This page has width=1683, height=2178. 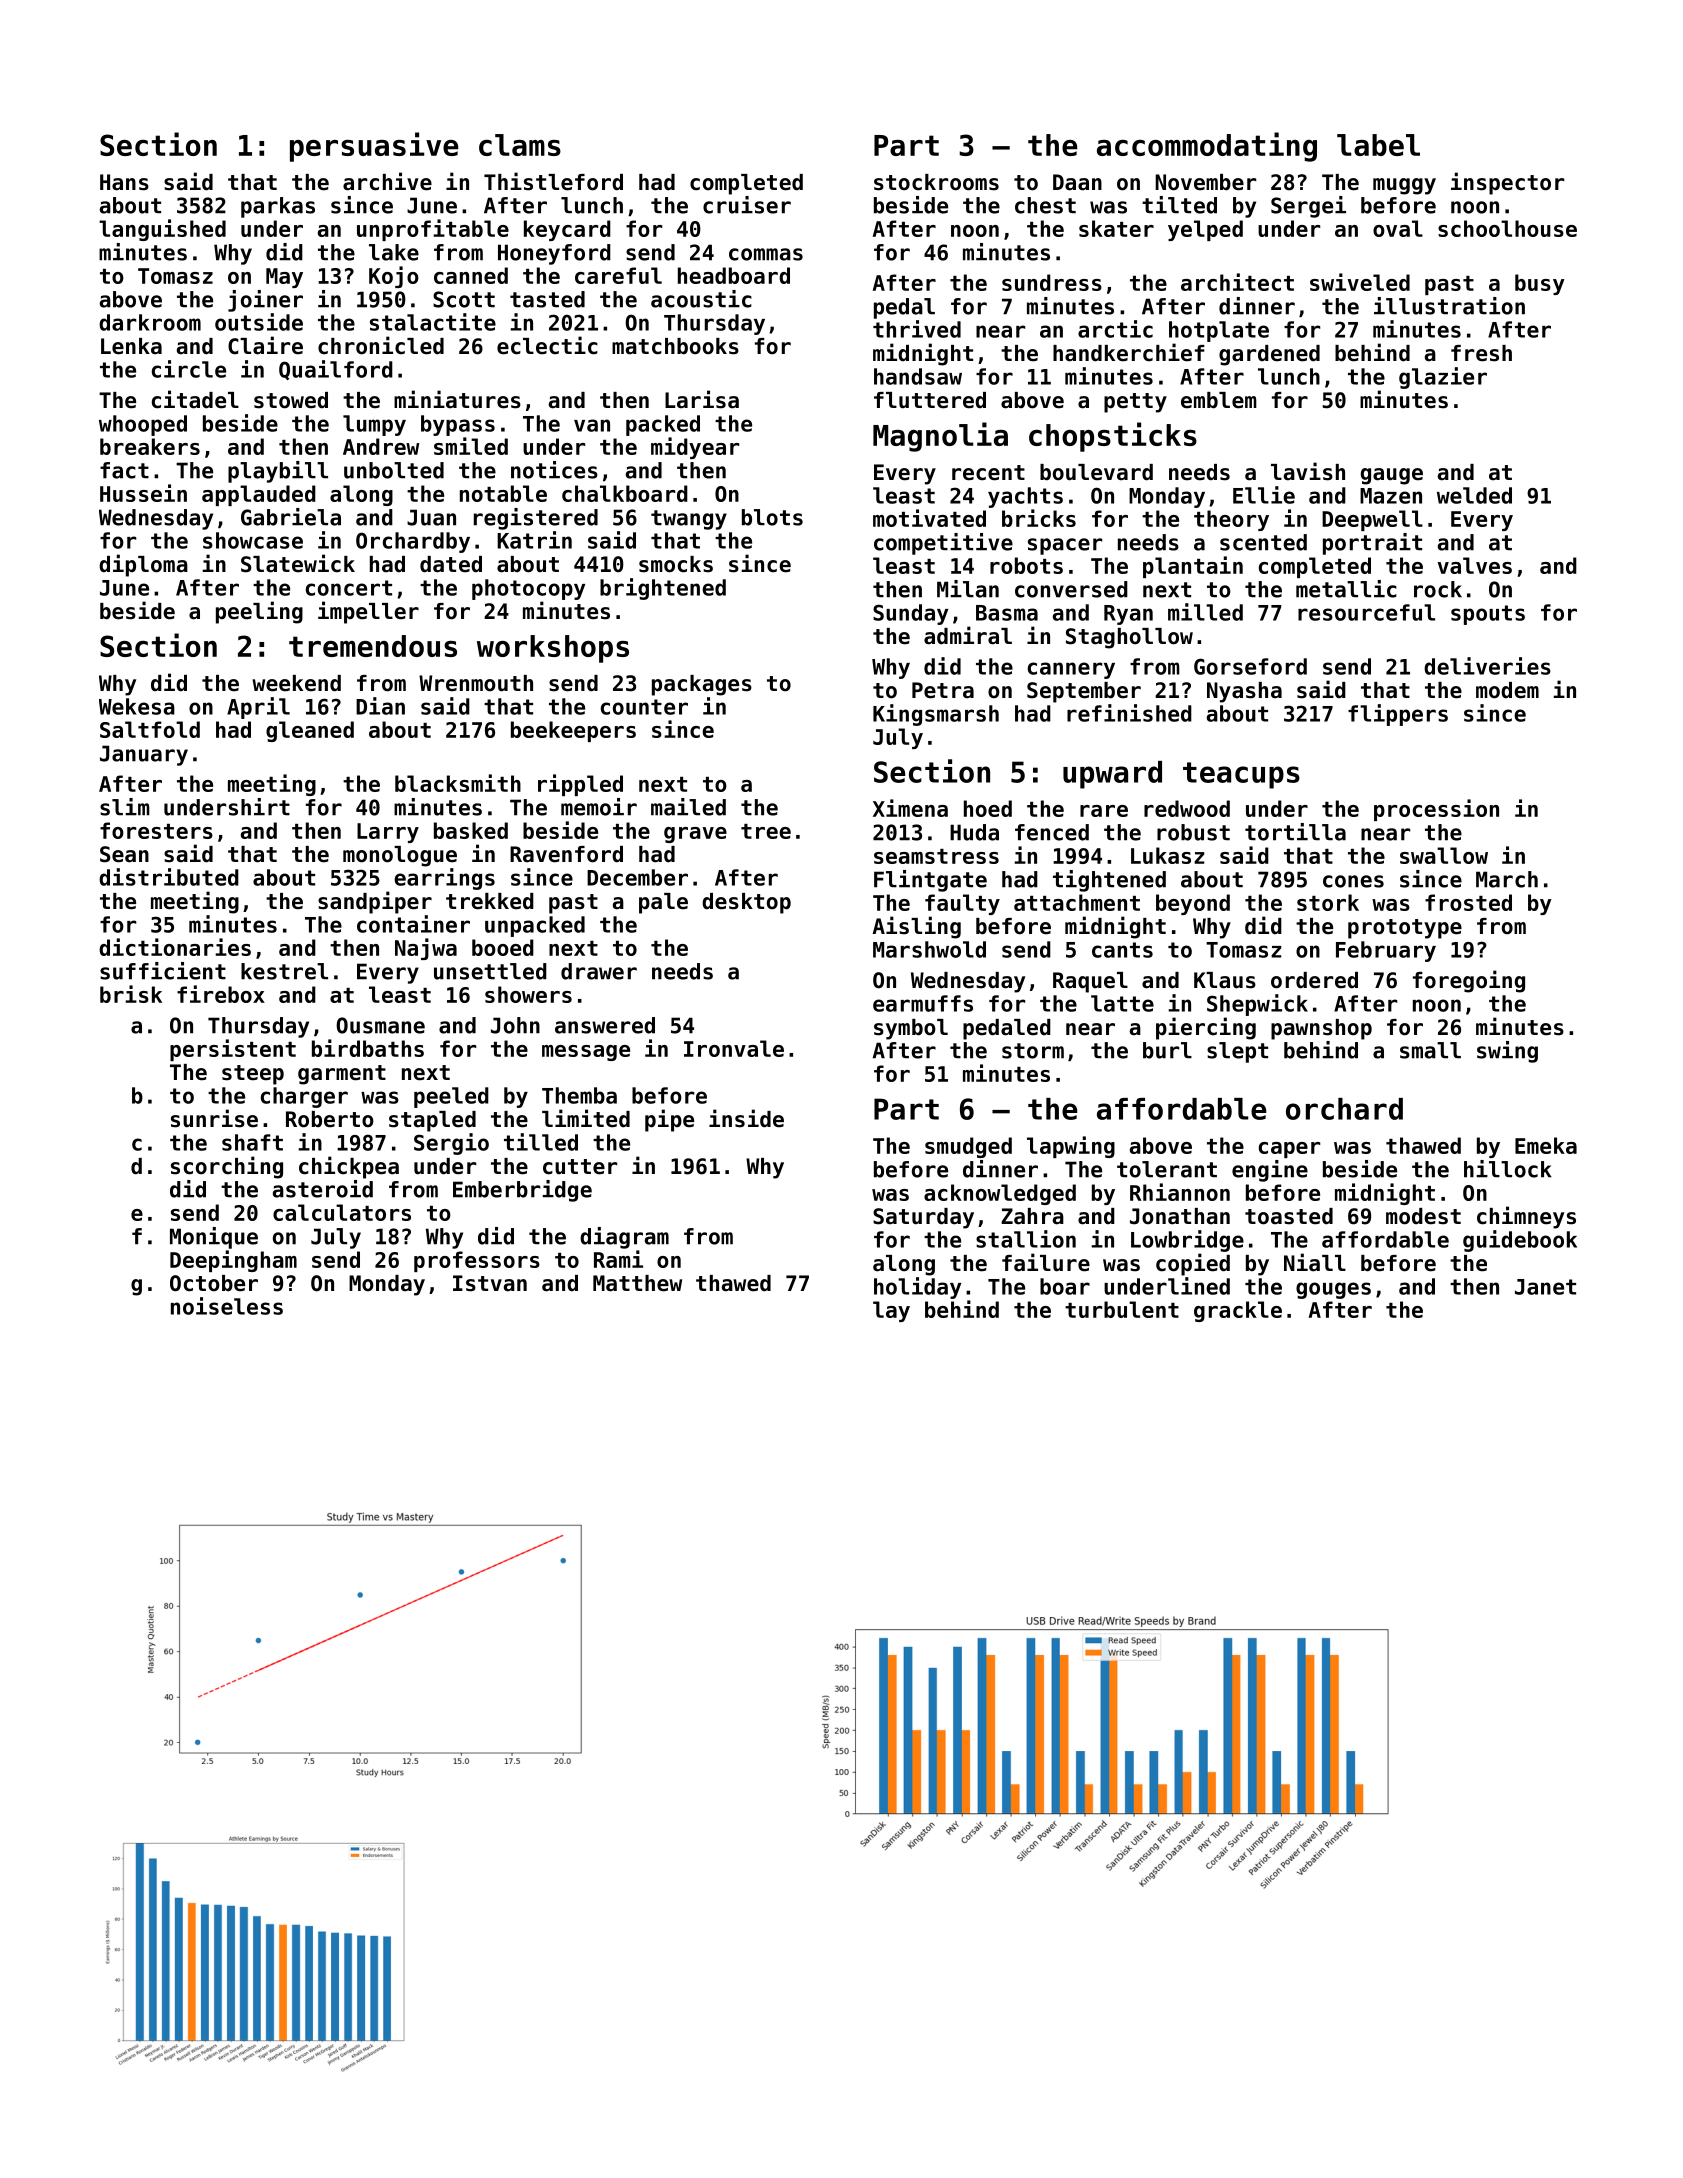 I want to click on container, so click(x=413, y=924).
